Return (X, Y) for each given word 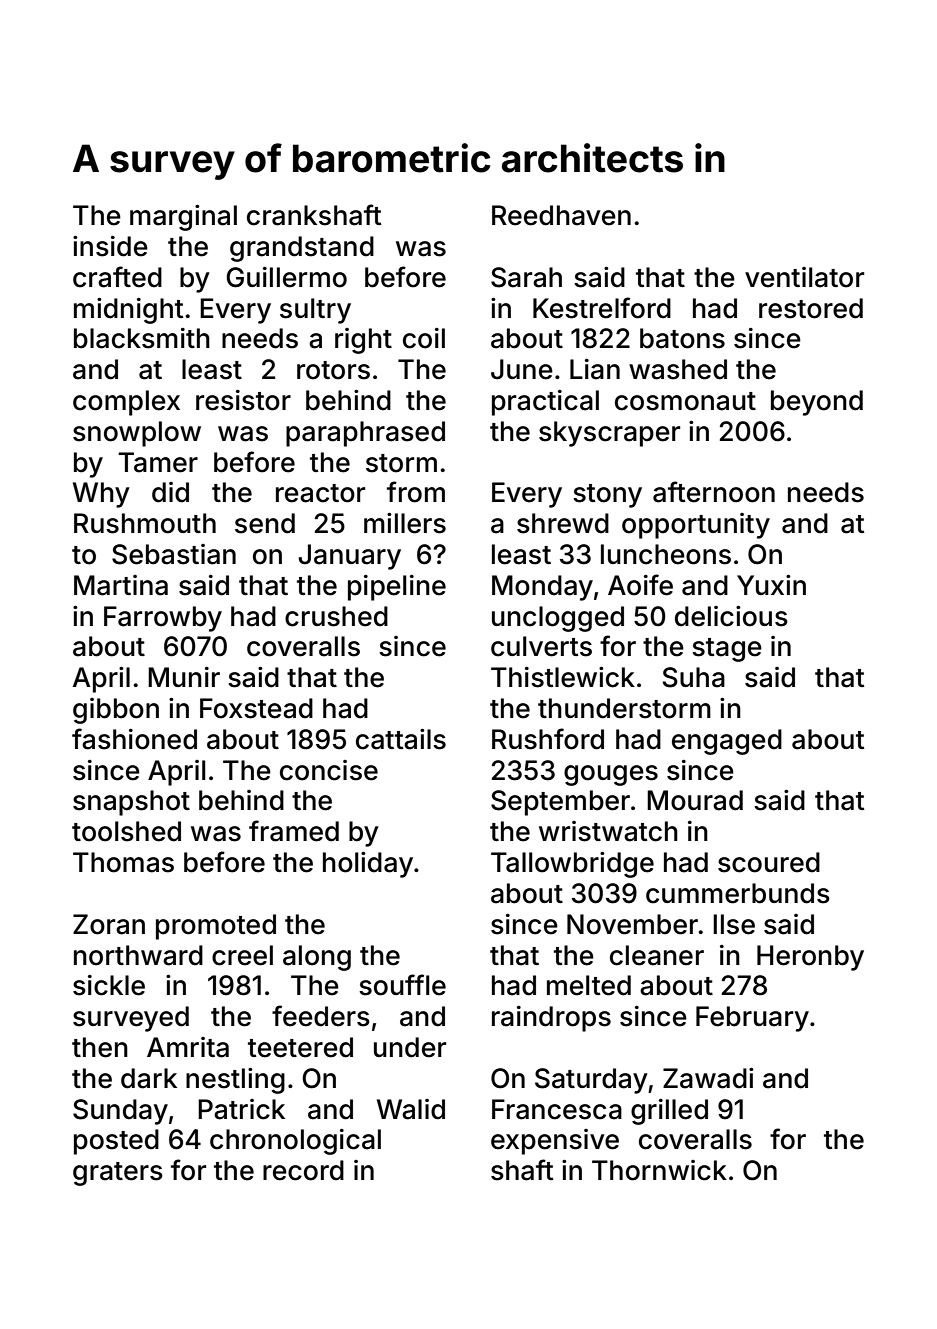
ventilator (804, 277)
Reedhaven (561, 215)
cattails (401, 739)
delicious (731, 616)
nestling (235, 1081)
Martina (121, 585)
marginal (183, 218)
